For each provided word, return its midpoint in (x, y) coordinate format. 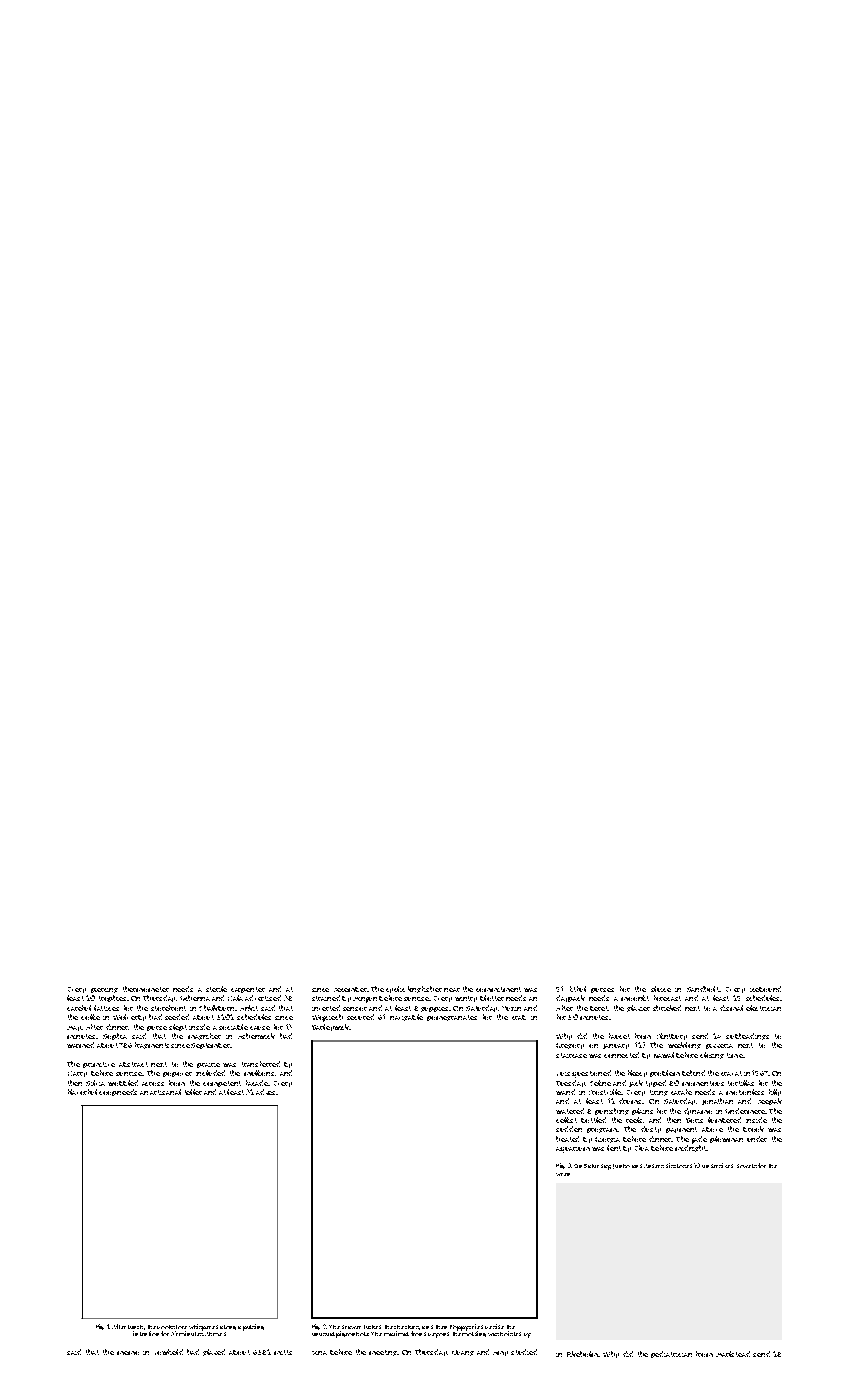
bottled (593, 1120)
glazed (214, 1352)
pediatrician (671, 1354)
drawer (351, 1327)
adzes (265, 1092)
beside (494, 1326)
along (228, 1327)
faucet (619, 1036)
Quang (463, 1353)
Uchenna (195, 998)
